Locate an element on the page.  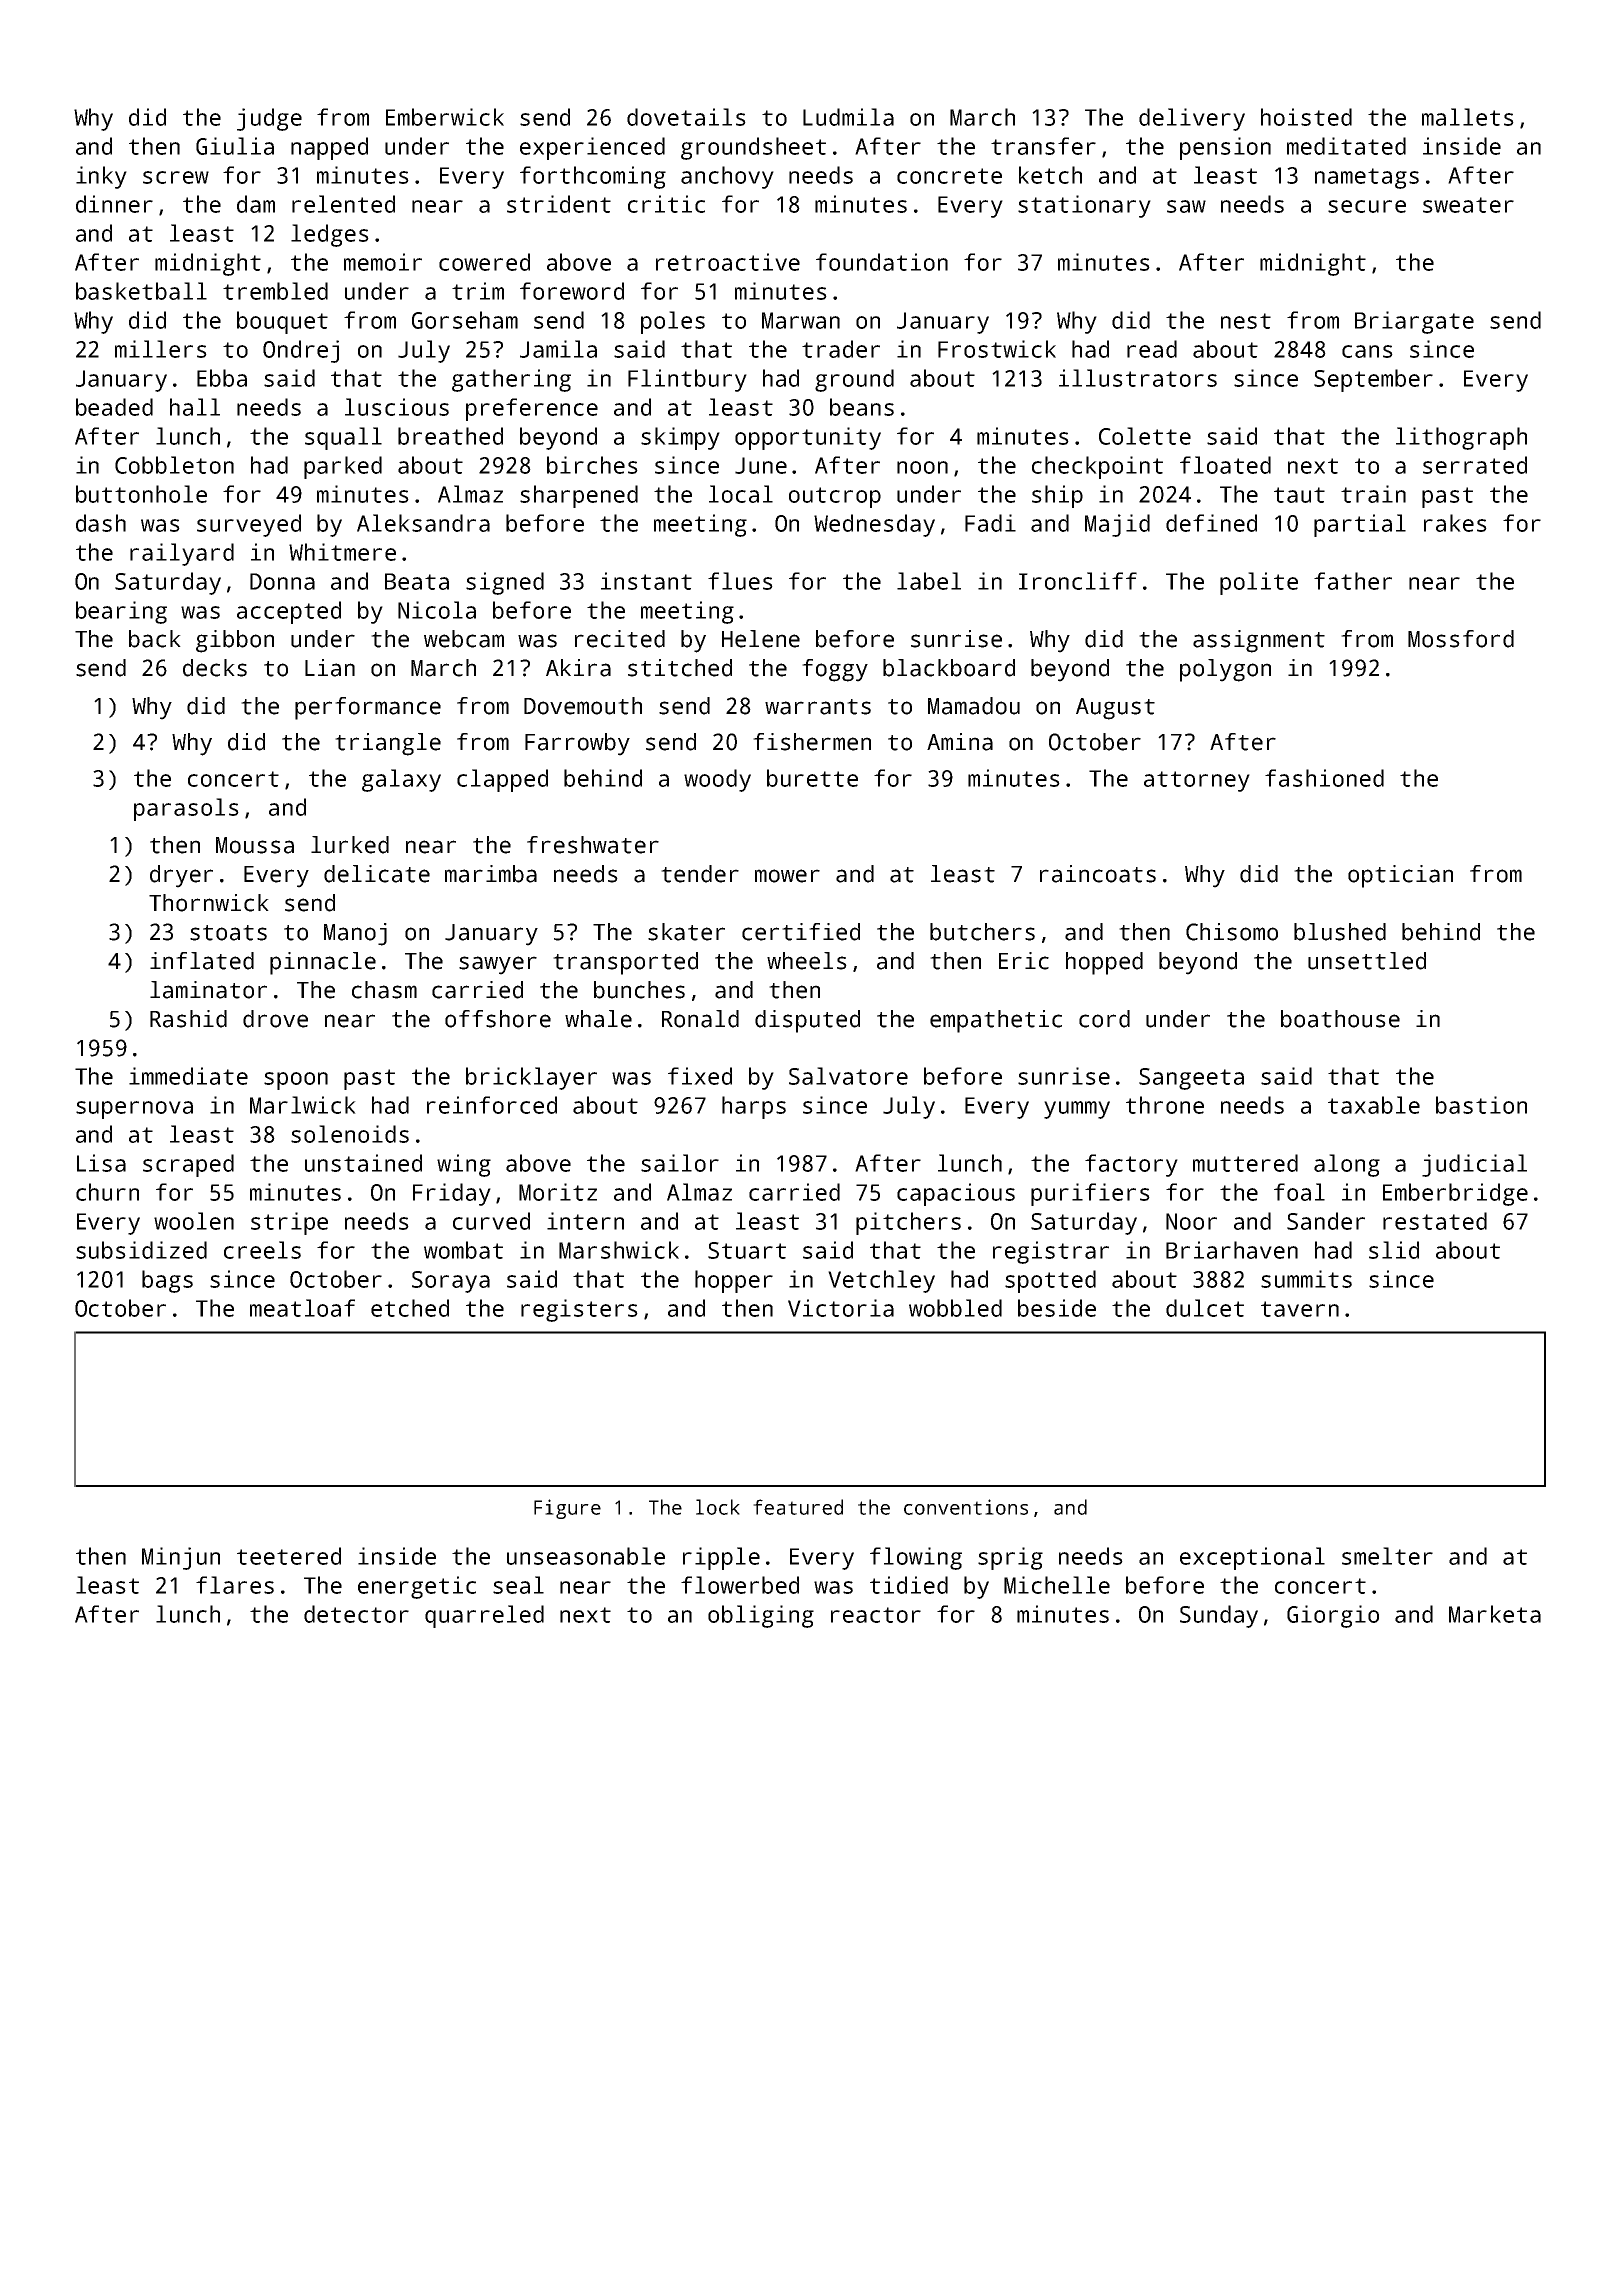
optician is located at coordinates (1400, 876).
